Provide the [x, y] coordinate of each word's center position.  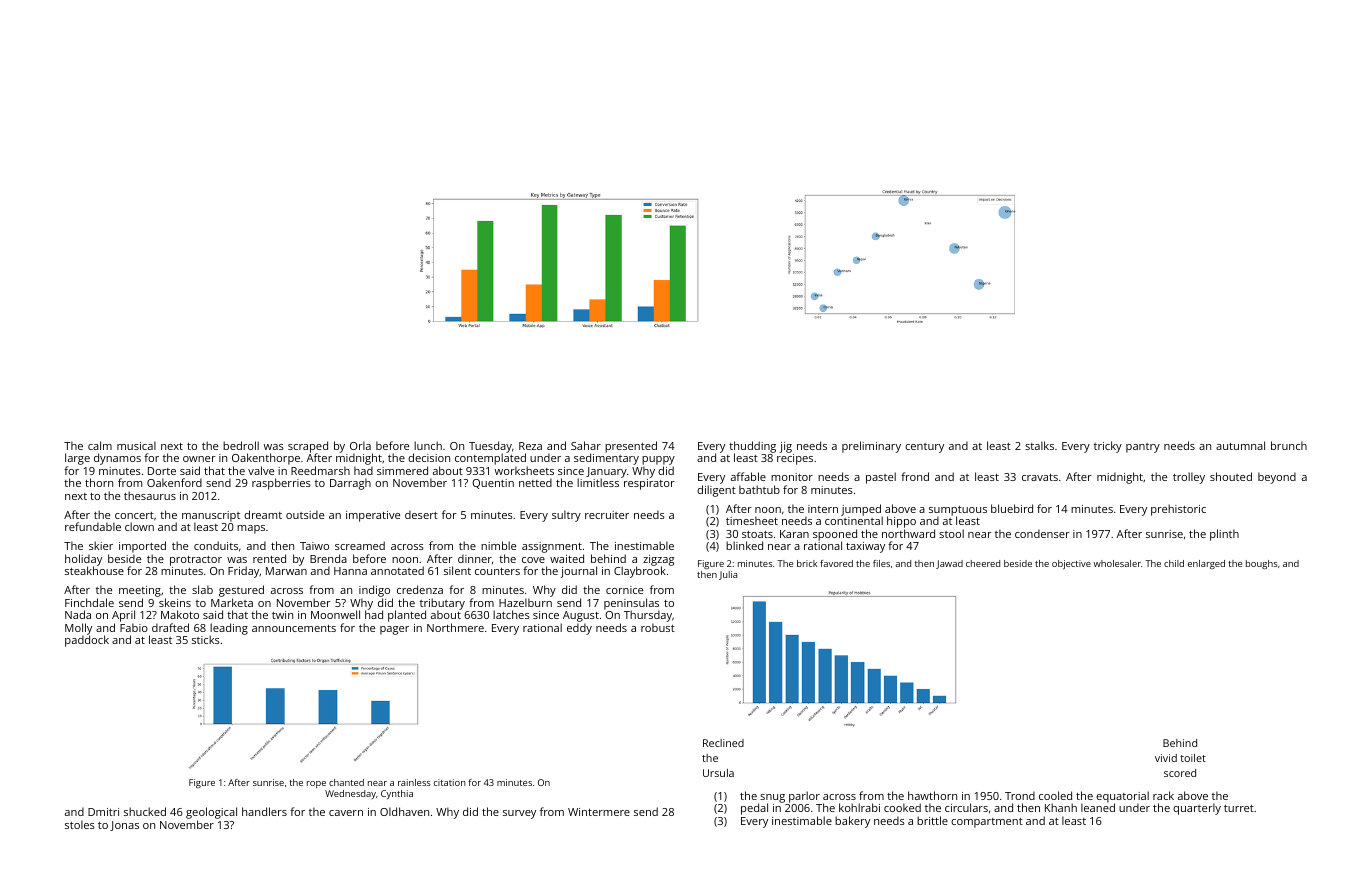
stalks [1039, 445]
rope [316, 784]
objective [1071, 564]
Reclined [723, 743]
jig [786, 447]
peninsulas [631, 604]
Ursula [718, 773]
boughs [1261, 564]
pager [394, 630]
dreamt [263, 514]
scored [1180, 773]
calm [100, 445]
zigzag [658, 561]
